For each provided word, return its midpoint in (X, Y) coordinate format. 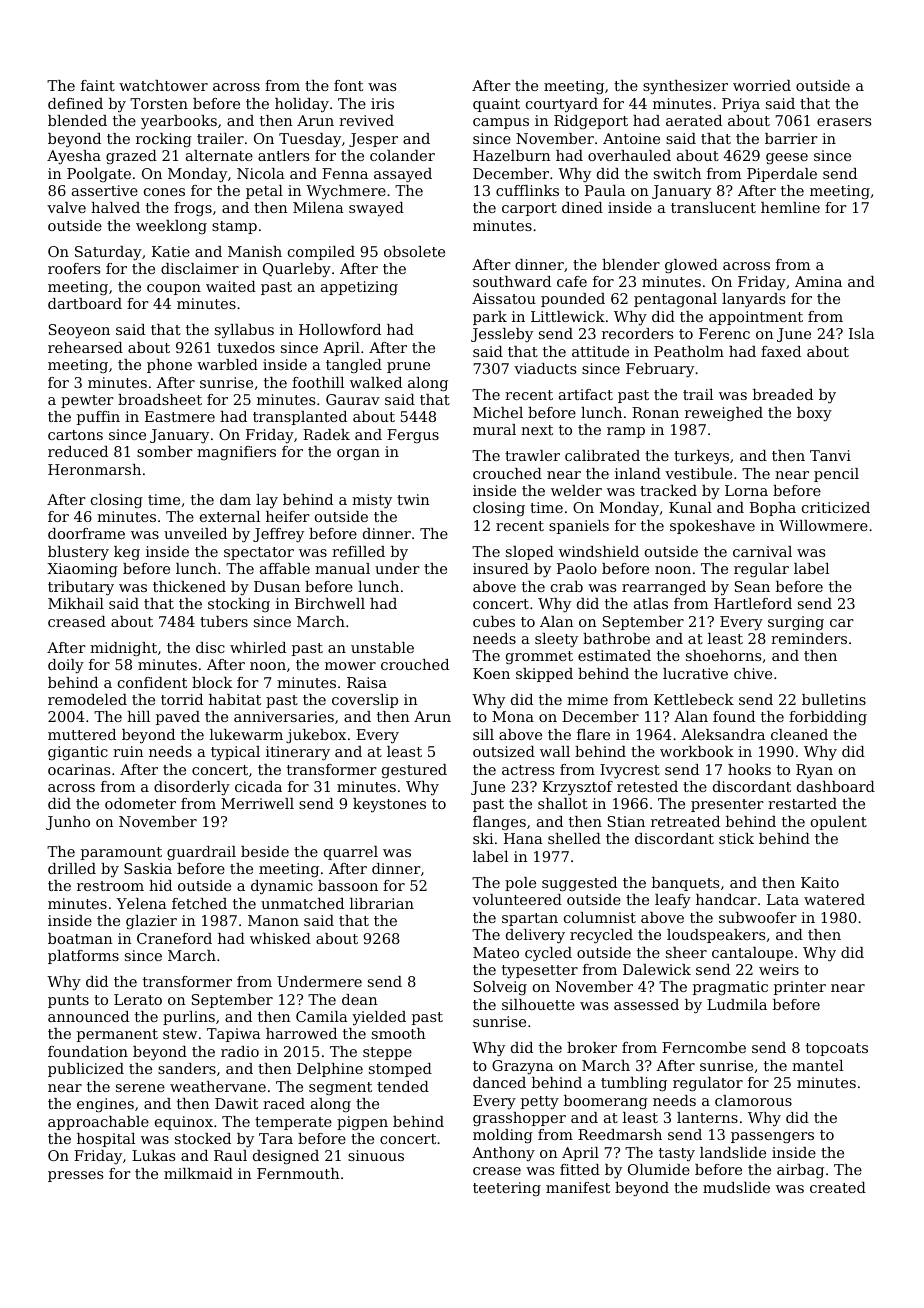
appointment (756, 318)
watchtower (163, 85)
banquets (685, 884)
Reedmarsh (620, 1134)
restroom (110, 886)
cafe (572, 281)
